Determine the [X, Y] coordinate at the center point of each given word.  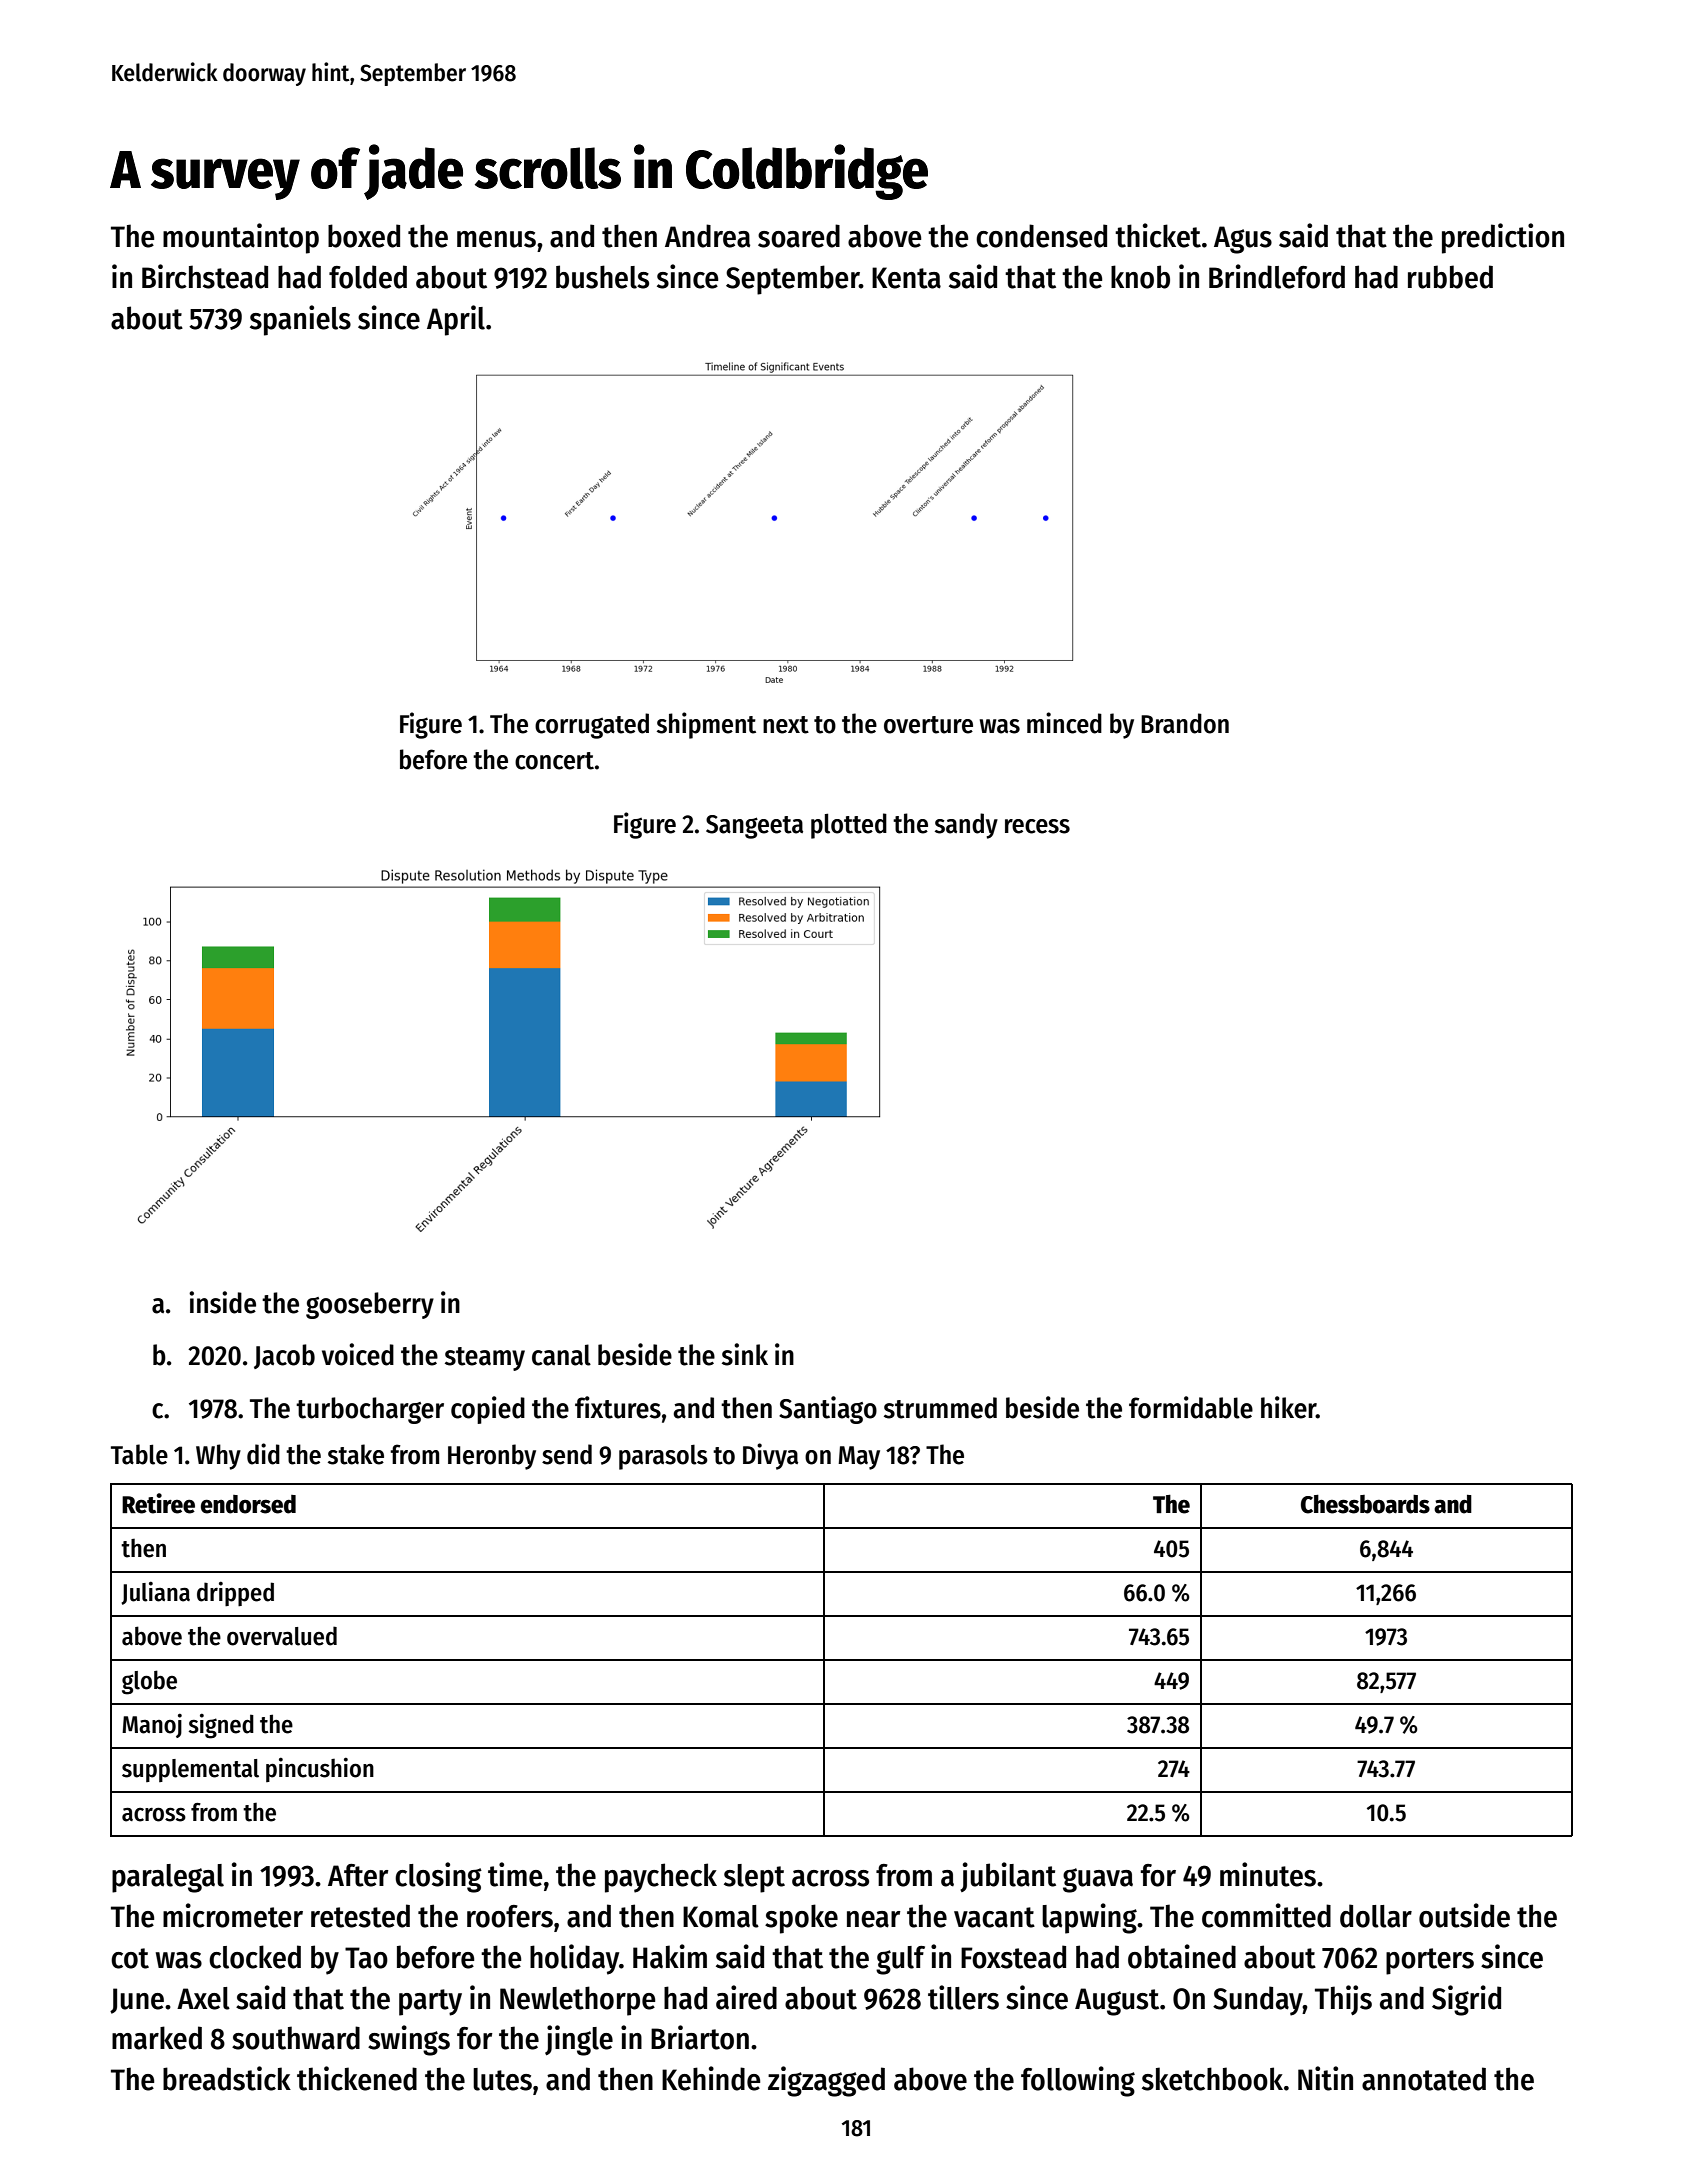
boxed [364, 236]
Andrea [707, 236]
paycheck [661, 1878]
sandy [966, 826]
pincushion [320, 1769]
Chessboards [1365, 1504]
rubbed [1450, 277]
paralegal [168, 1878]
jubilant [1008, 1877]
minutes [1268, 1874]
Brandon [1185, 723]
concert [554, 761]
